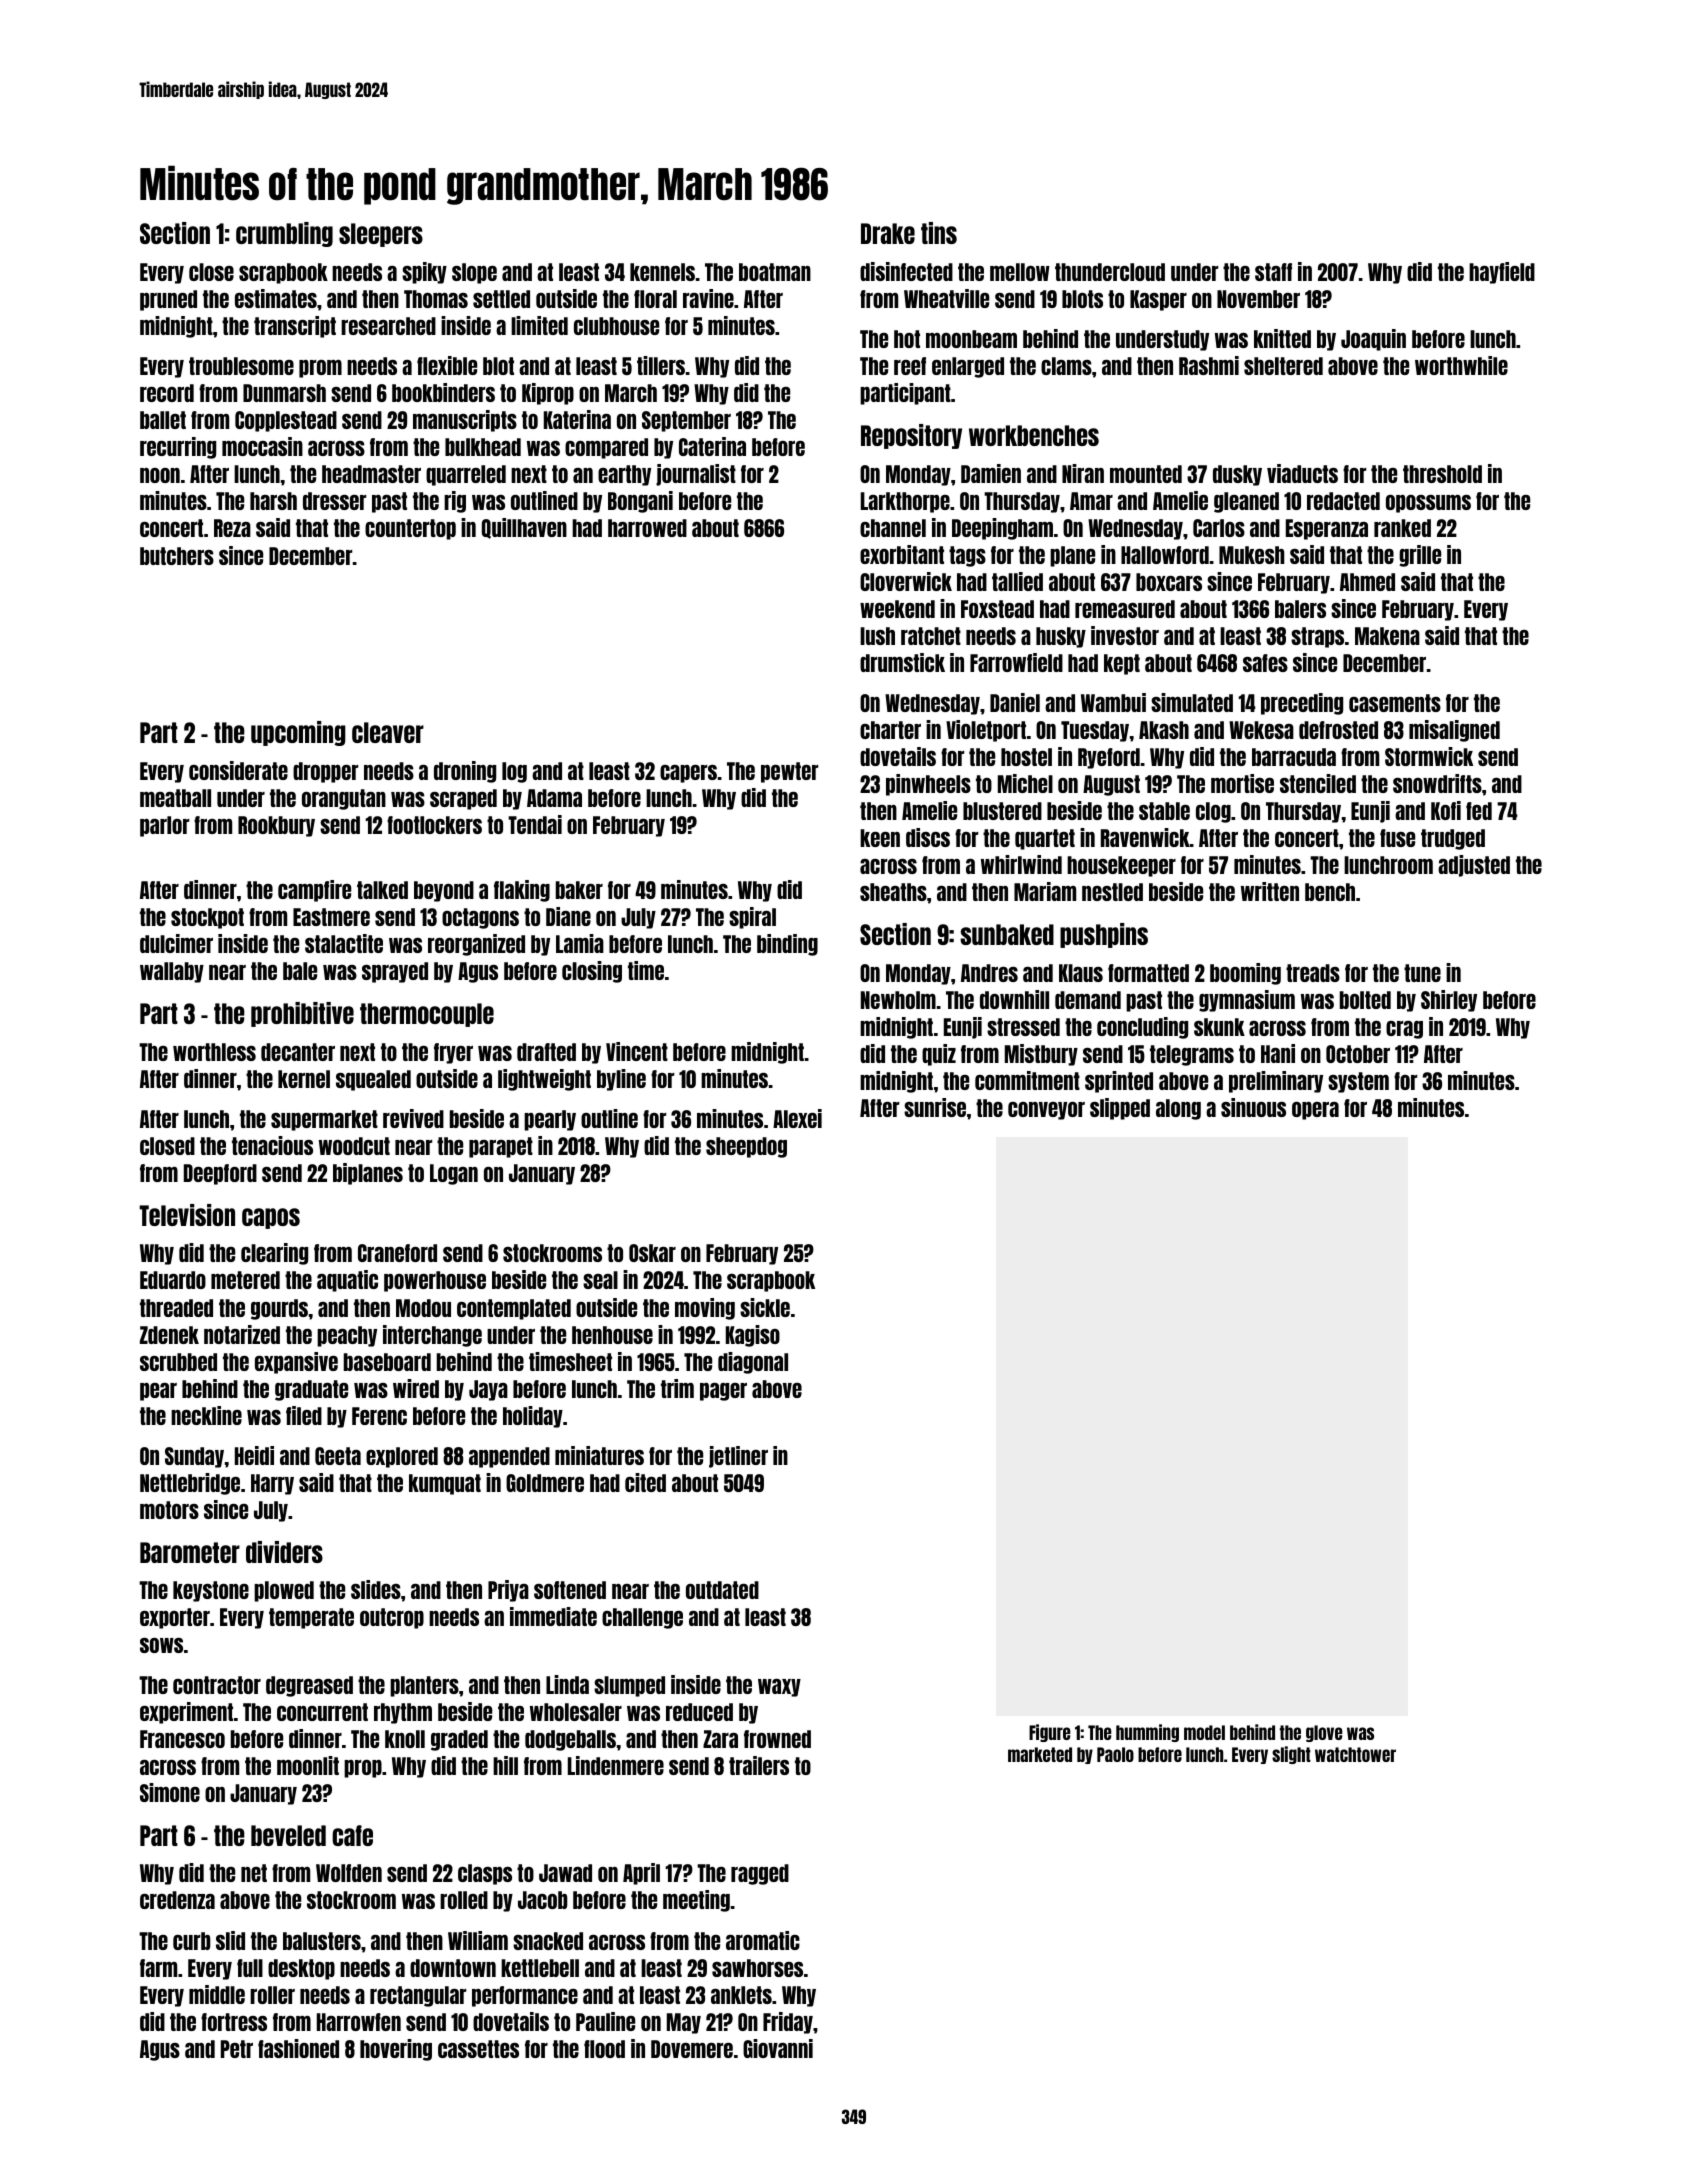 The image size is (1683, 2178). Describe the element at coordinates (1387, 636) in the image. I see `Makena` at that location.
